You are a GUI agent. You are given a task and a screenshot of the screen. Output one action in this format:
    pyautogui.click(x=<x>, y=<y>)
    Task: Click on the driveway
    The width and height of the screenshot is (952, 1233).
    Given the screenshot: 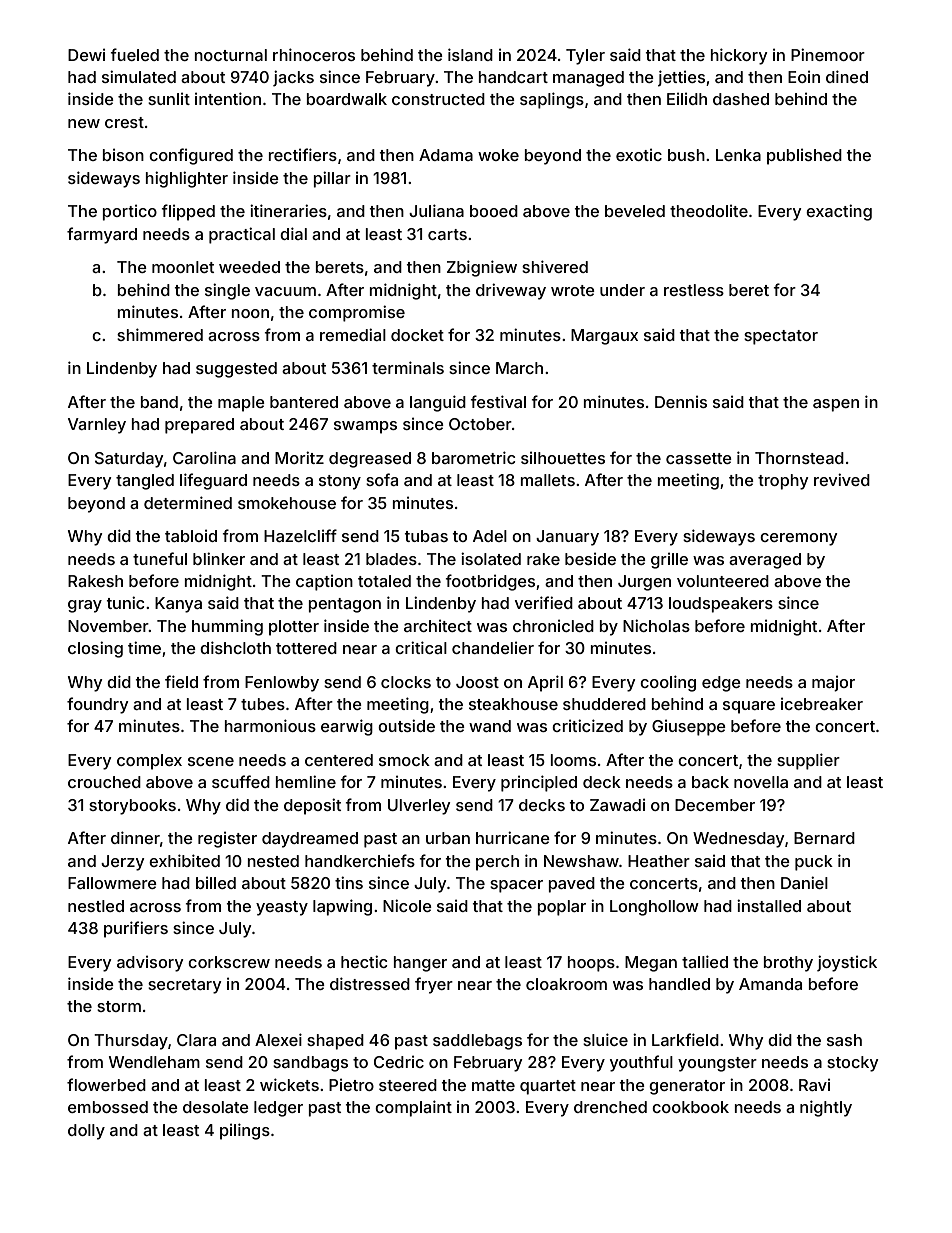 What is the action you would take?
    pyautogui.click(x=511, y=291)
